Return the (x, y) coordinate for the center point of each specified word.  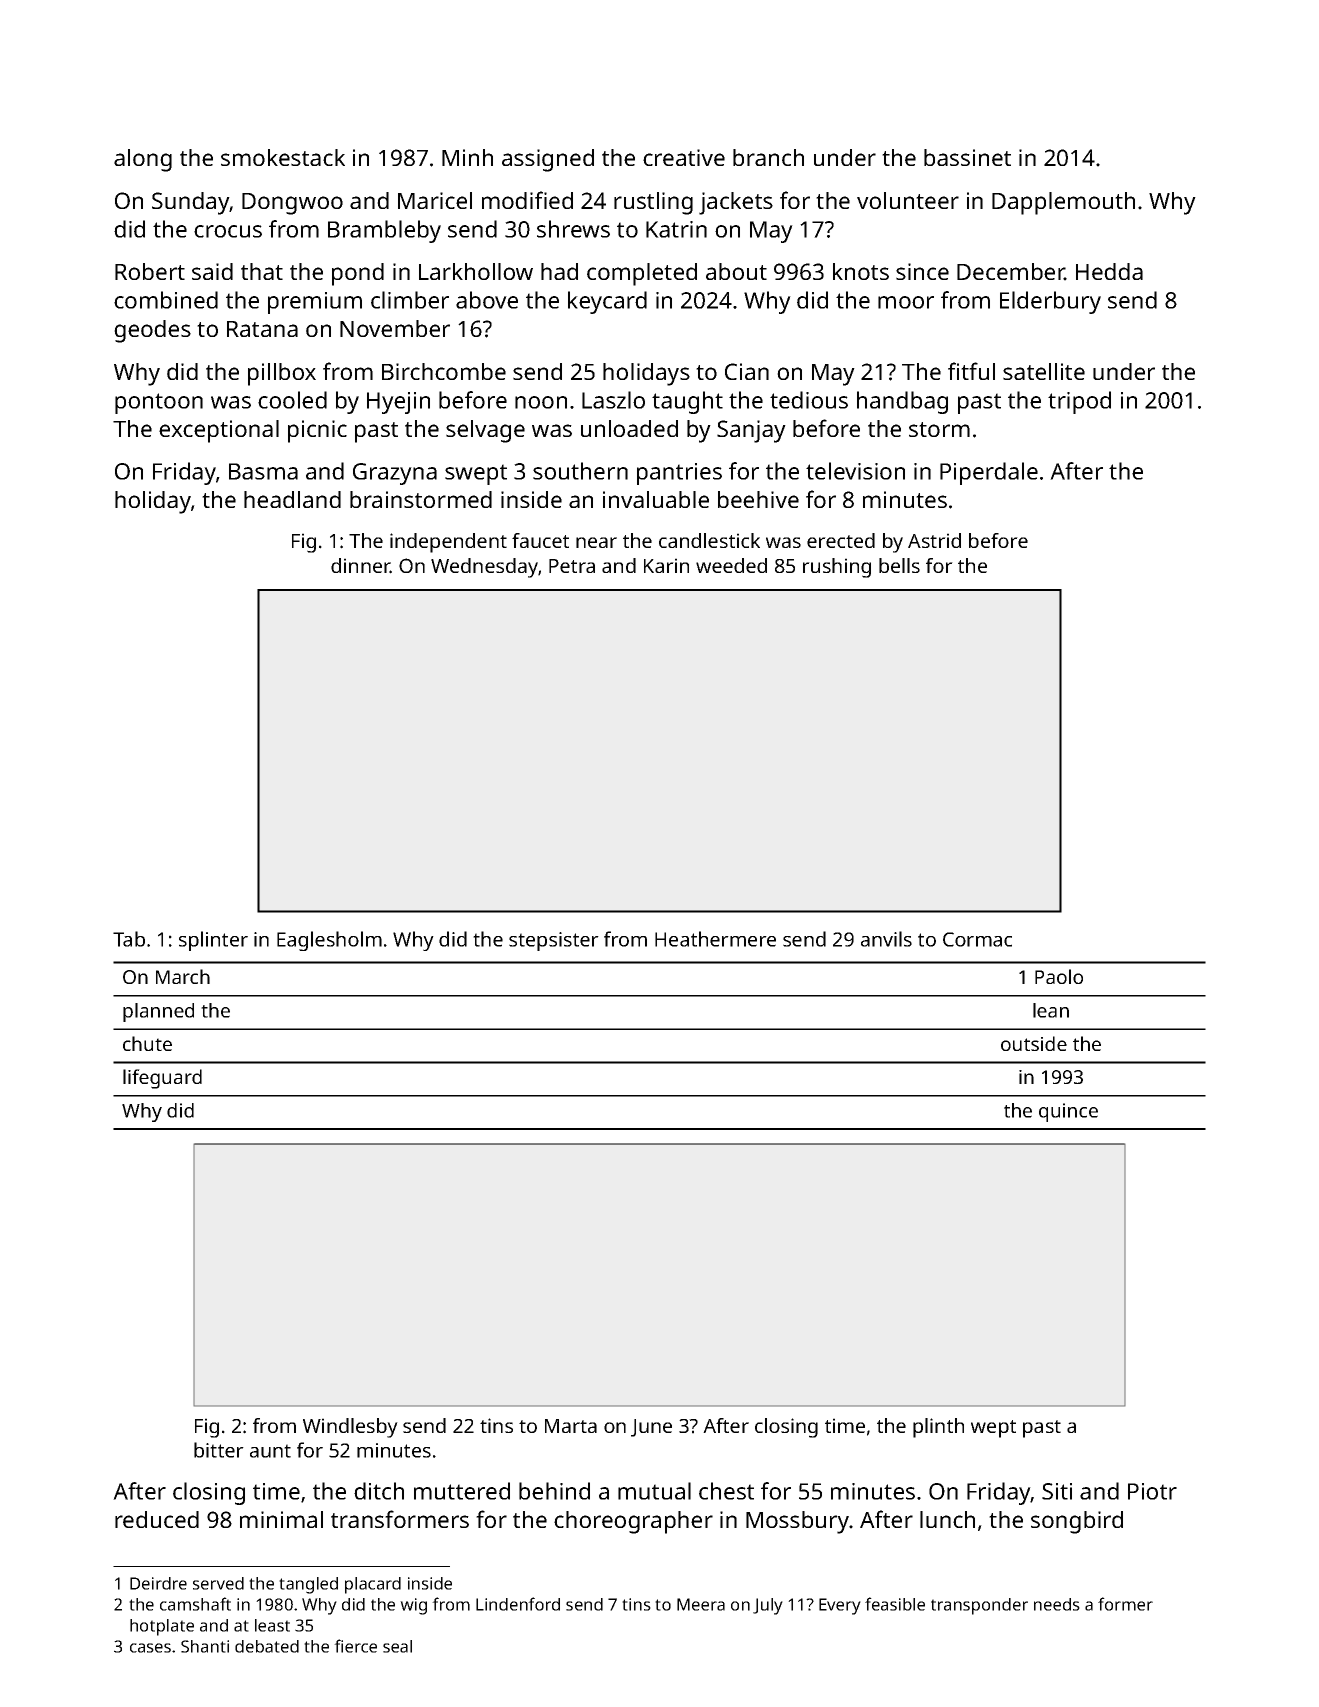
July (768, 1606)
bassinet (967, 157)
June (651, 1428)
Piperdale (989, 473)
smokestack (283, 157)
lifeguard (162, 1079)
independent (448, 543)
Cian (747, 371)
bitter (219, 1450)
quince (1068, 1112)
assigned (548, 160)
